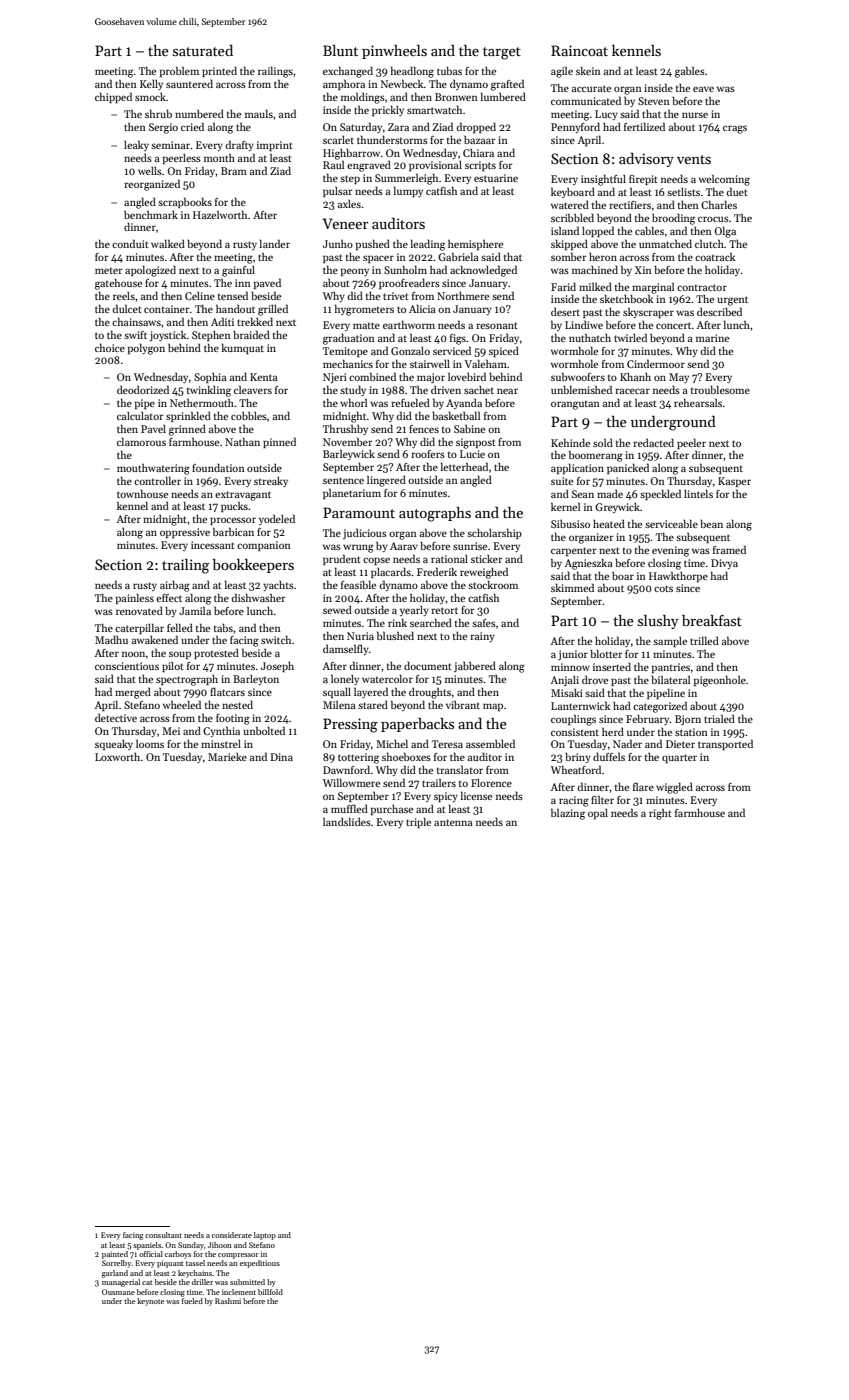  Describe the element at coordinates (275, 72) in the screenshot. I see `railings` at that location.
